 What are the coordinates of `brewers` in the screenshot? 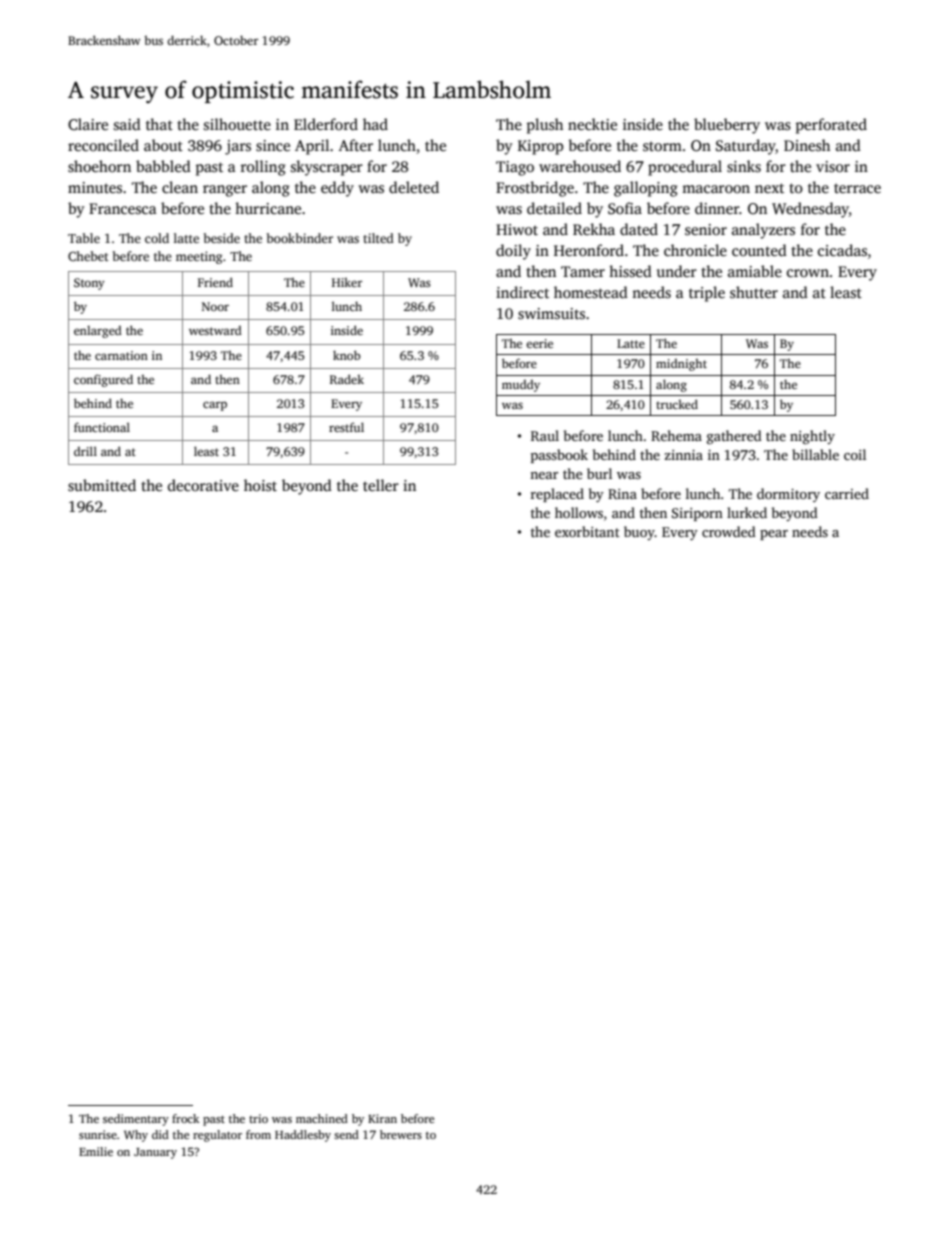 It's located at (401, 1134).
